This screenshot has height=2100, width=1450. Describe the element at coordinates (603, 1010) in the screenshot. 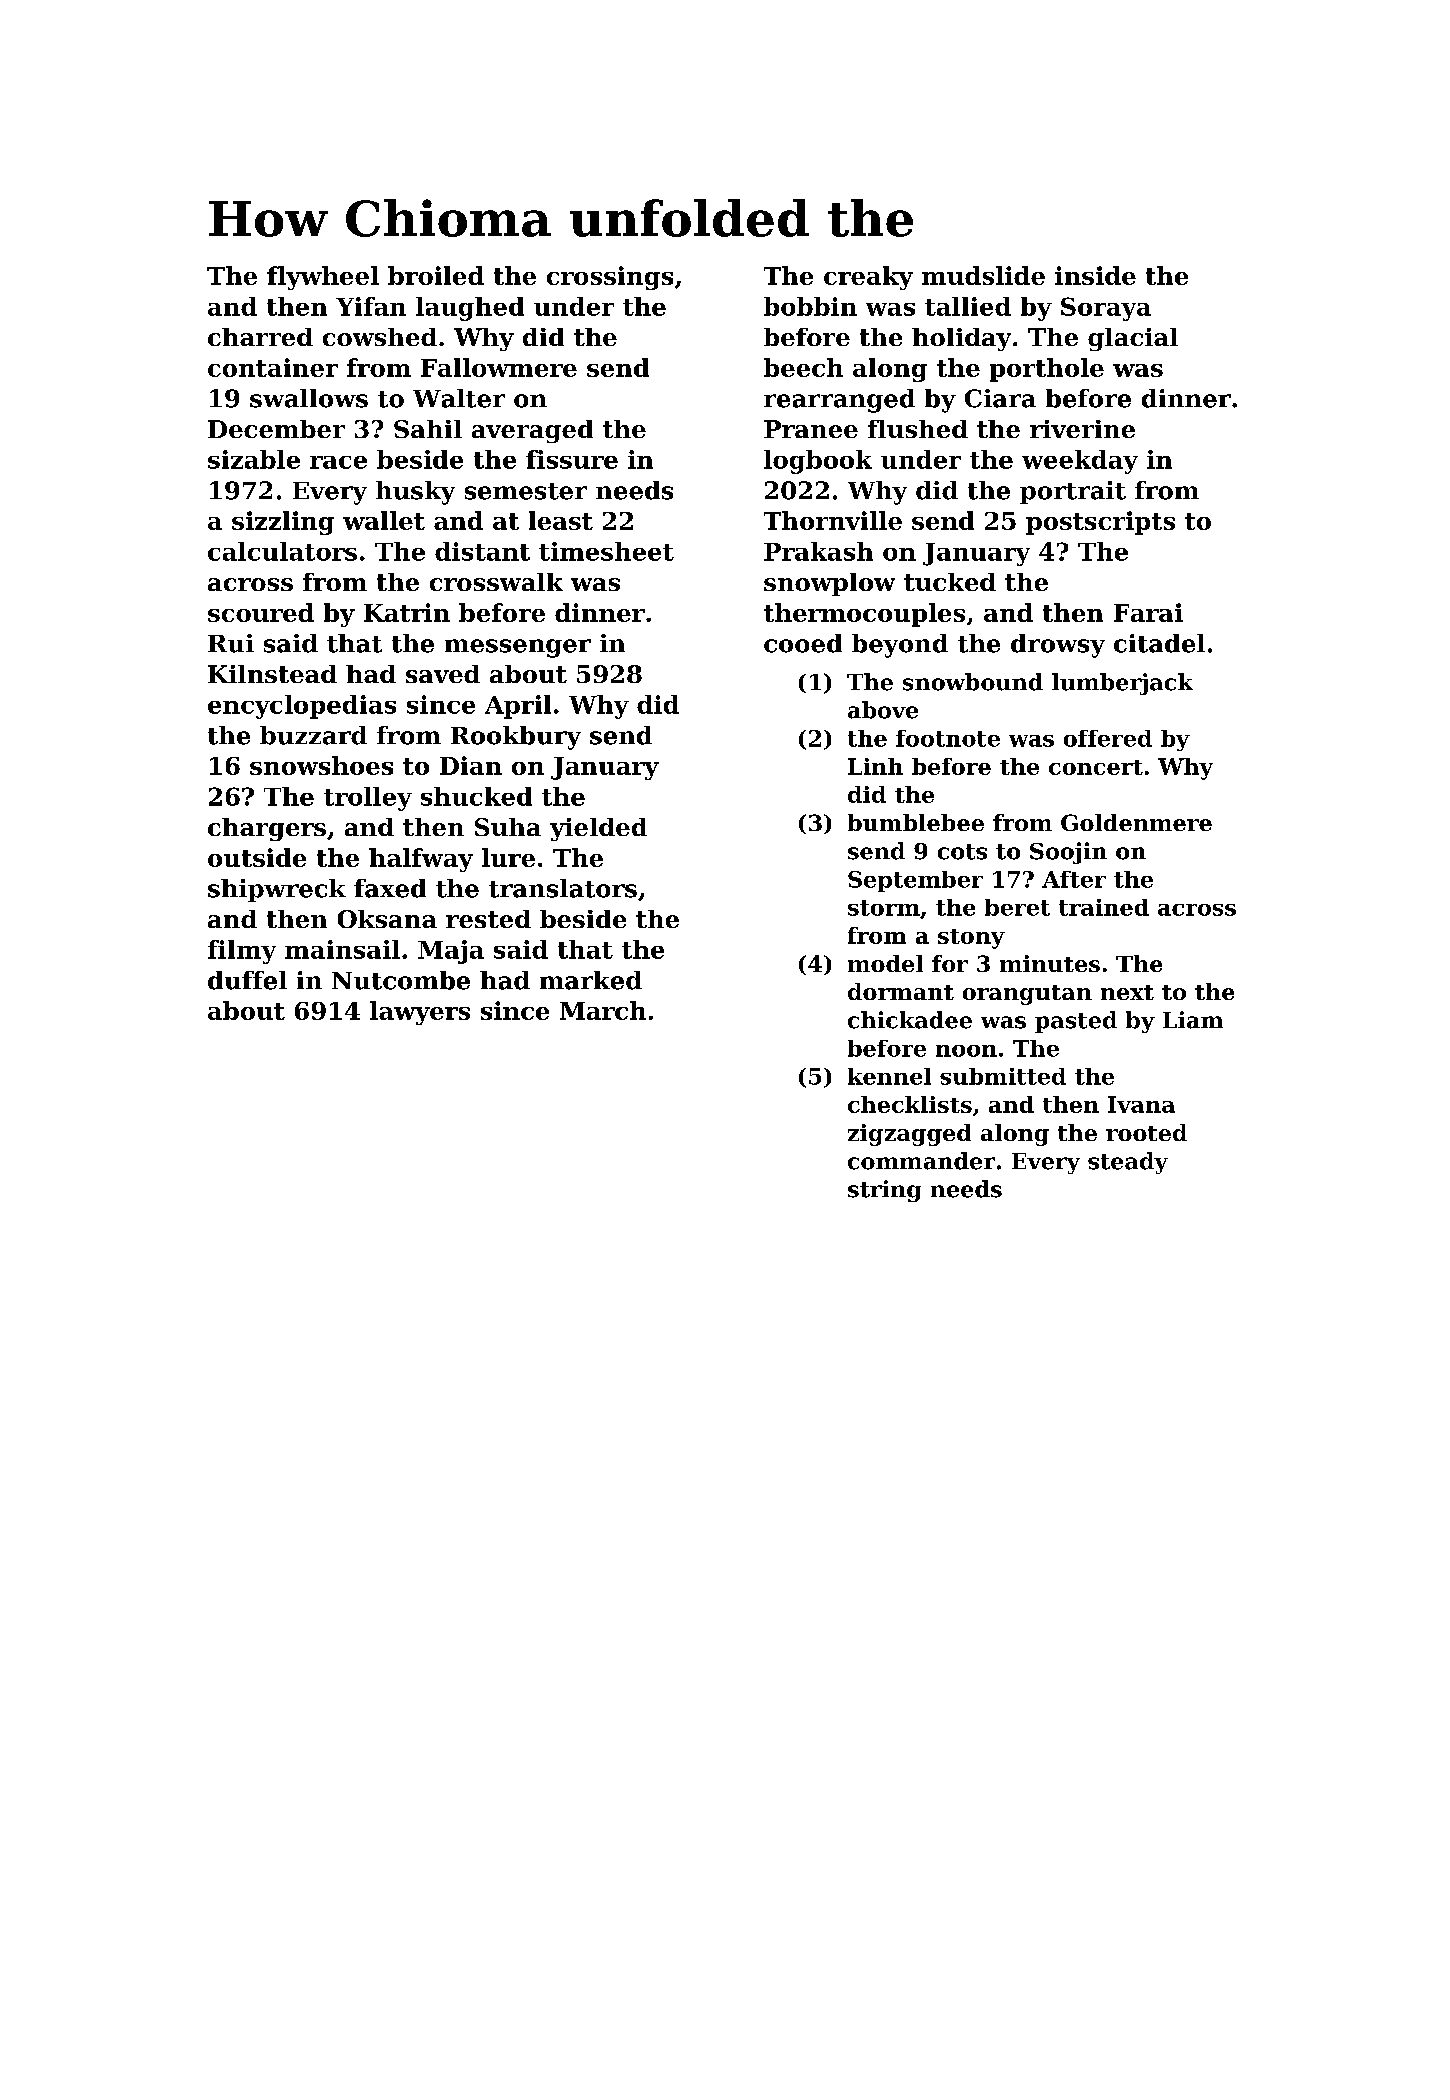

I see `March` at that location.
